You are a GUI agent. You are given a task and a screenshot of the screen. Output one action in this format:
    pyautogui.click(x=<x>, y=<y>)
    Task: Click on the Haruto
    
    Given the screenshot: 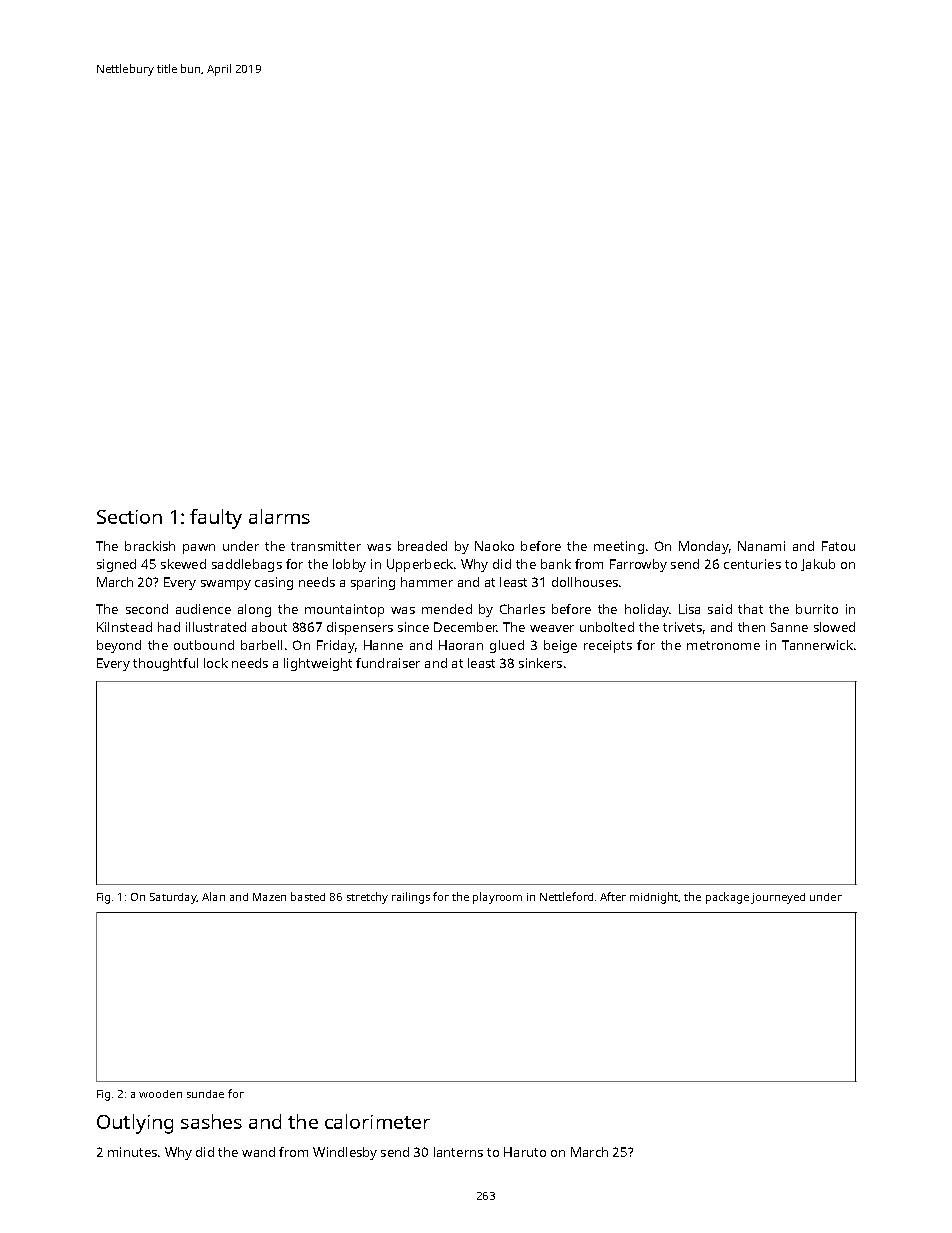 What is the action you would take?
    pyautogui.click(x=525, y=1152)
